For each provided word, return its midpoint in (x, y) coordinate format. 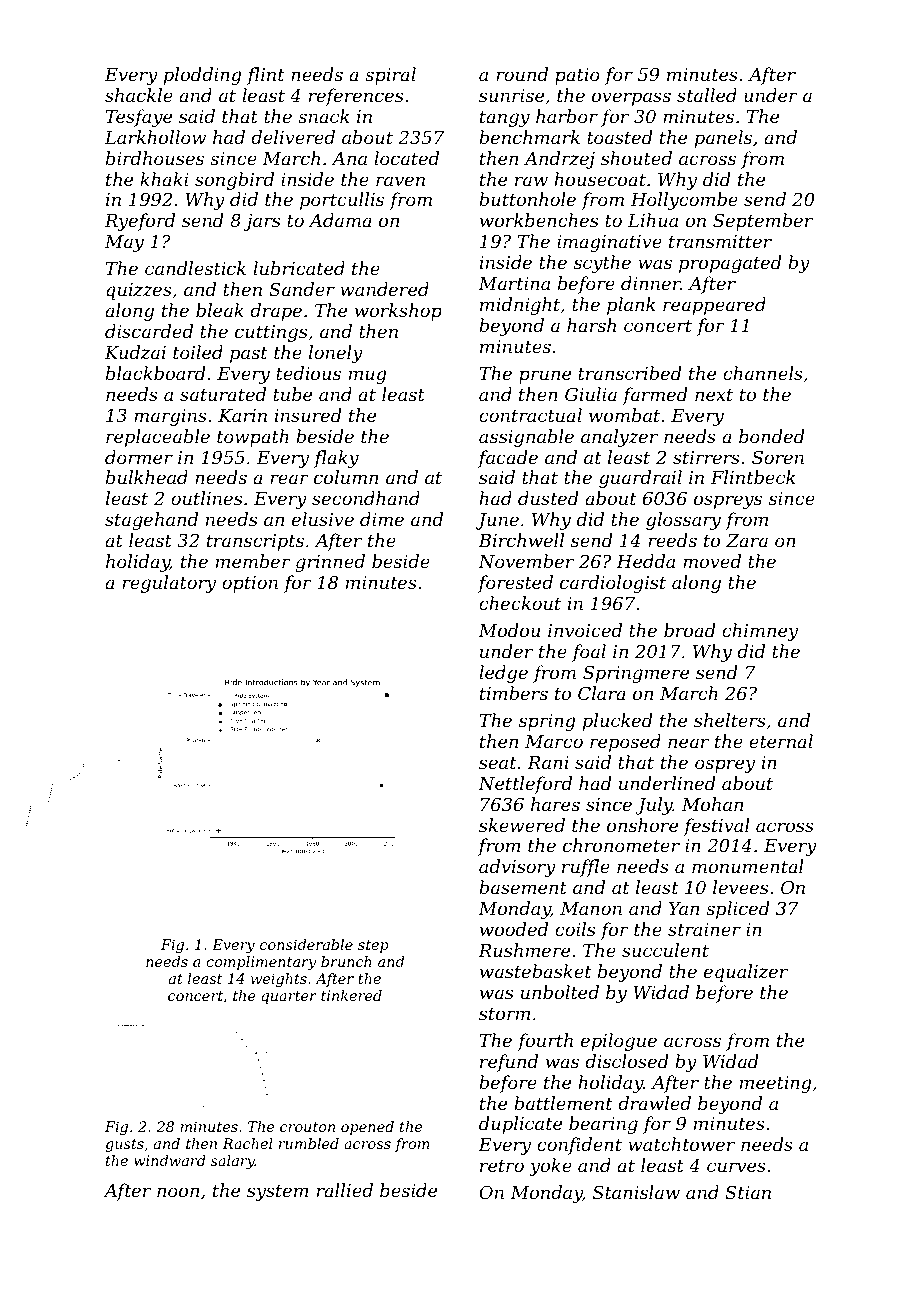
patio (577, 76)
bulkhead (147, 477)
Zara (747, 540)
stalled (707, 95)
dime (382, 519)
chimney (760, 632)
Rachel (247, 1143)
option (250, 584)
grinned (330, 563)
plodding (202, 76)
